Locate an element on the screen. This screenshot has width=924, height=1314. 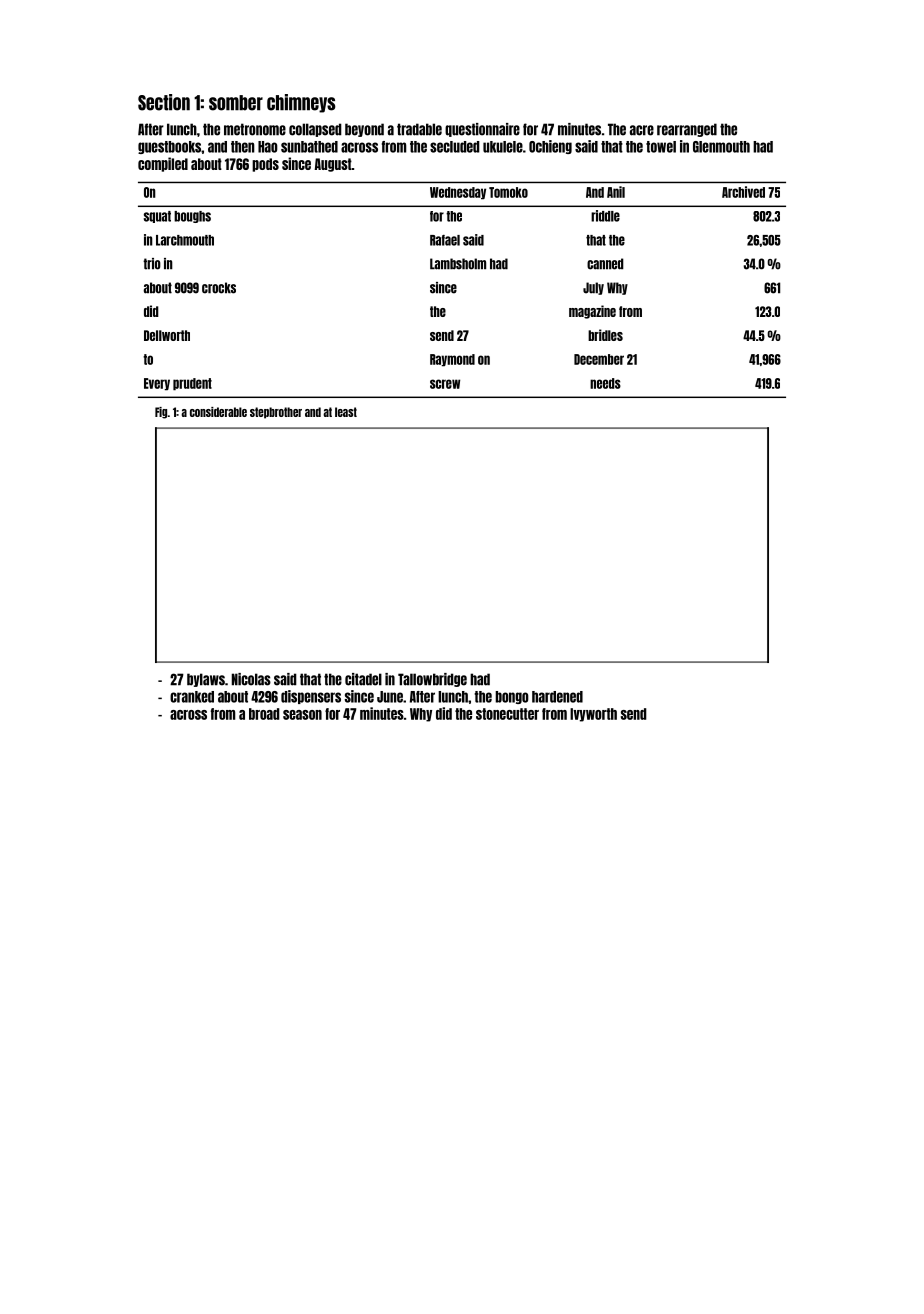
bridles is located at coordinates (605, 335).
